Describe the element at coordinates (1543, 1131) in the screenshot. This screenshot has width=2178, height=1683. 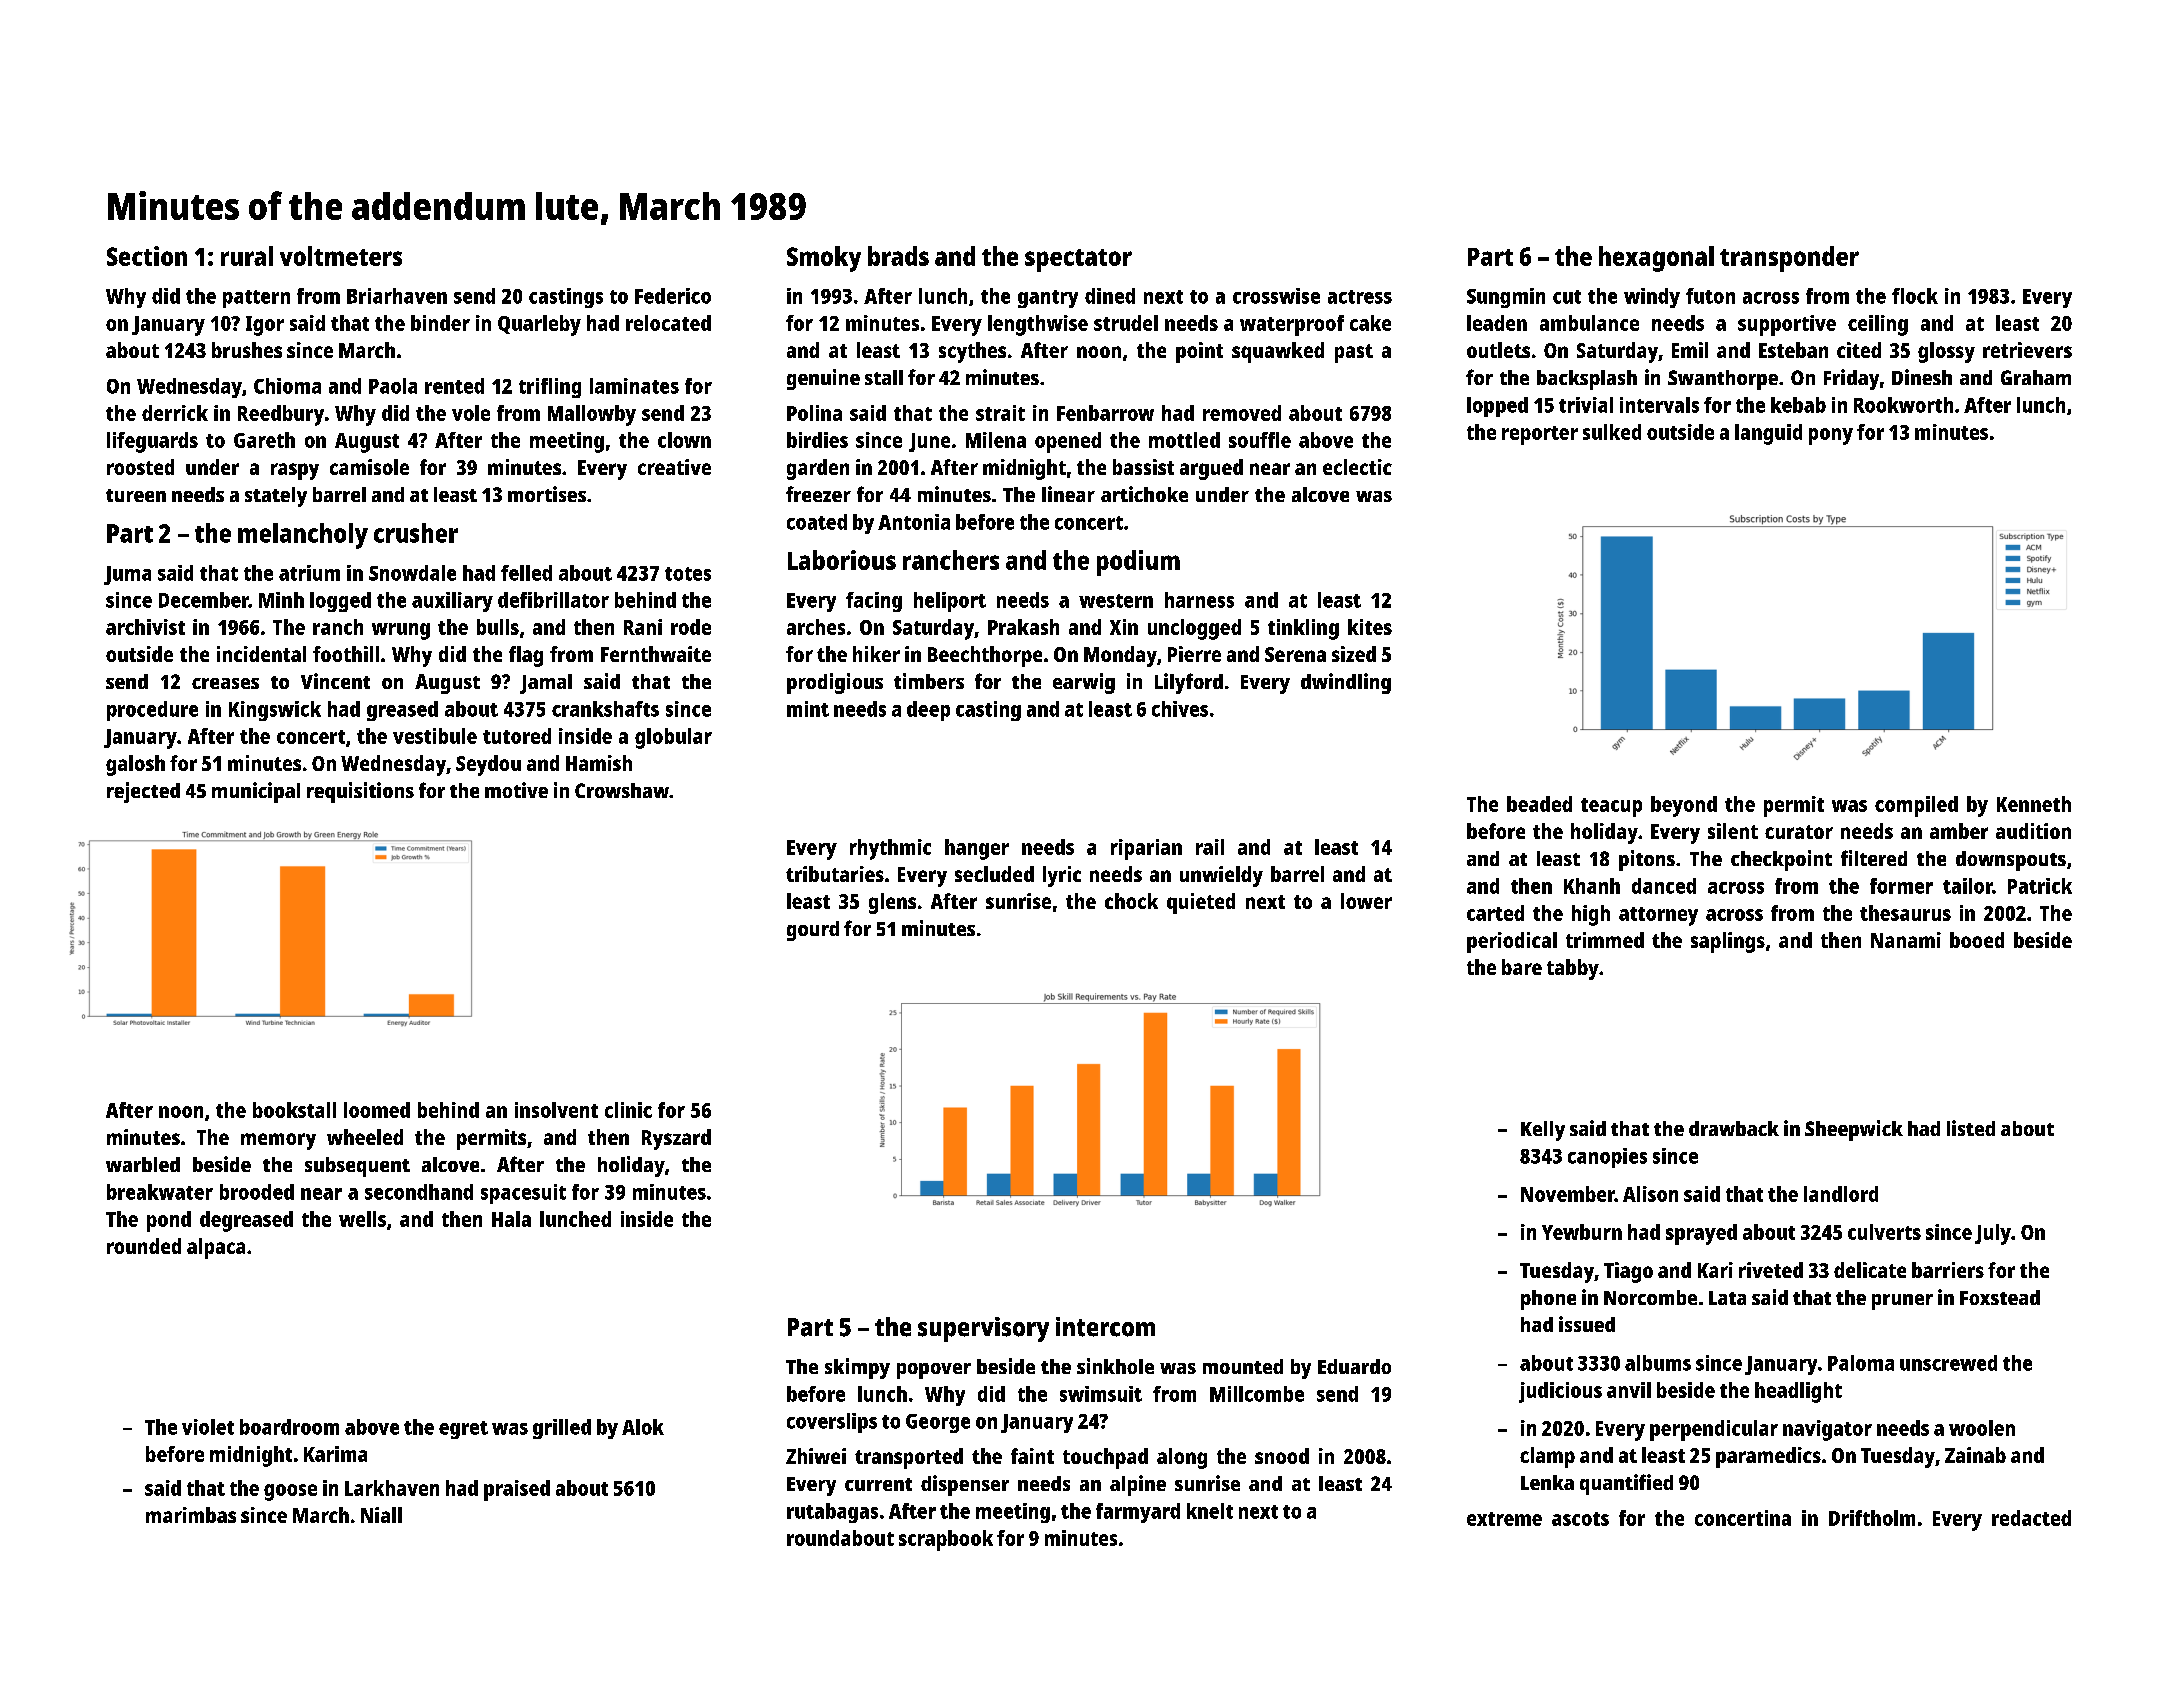
I see `Kelly` at that location.
